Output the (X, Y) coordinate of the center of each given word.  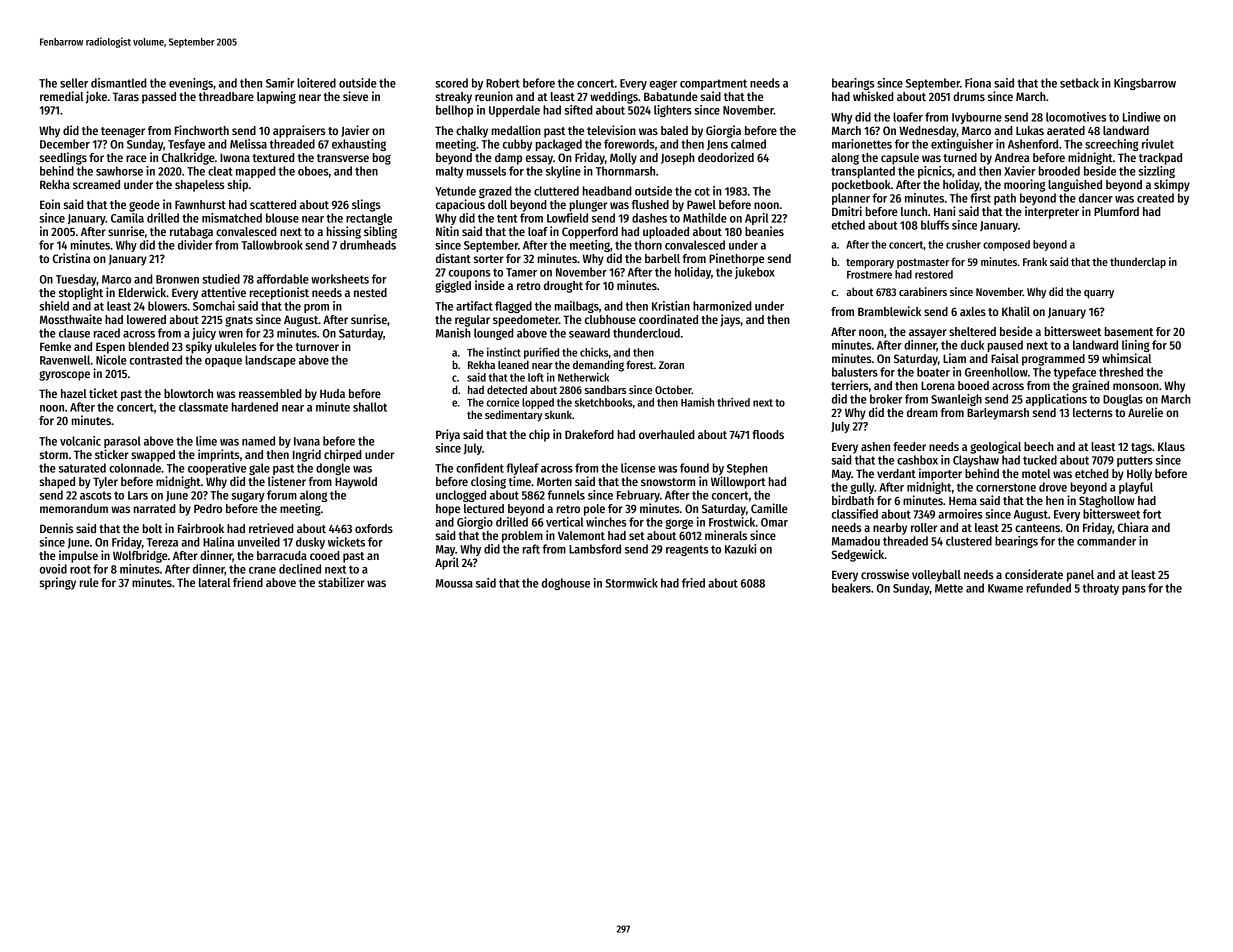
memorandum (74, 508)
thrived (733, 402)
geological (995, 447)
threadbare (226, 96)
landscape (270, 361)
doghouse (566, 584)
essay (539, 160)
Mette (949, 588)
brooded (1059, 171)
